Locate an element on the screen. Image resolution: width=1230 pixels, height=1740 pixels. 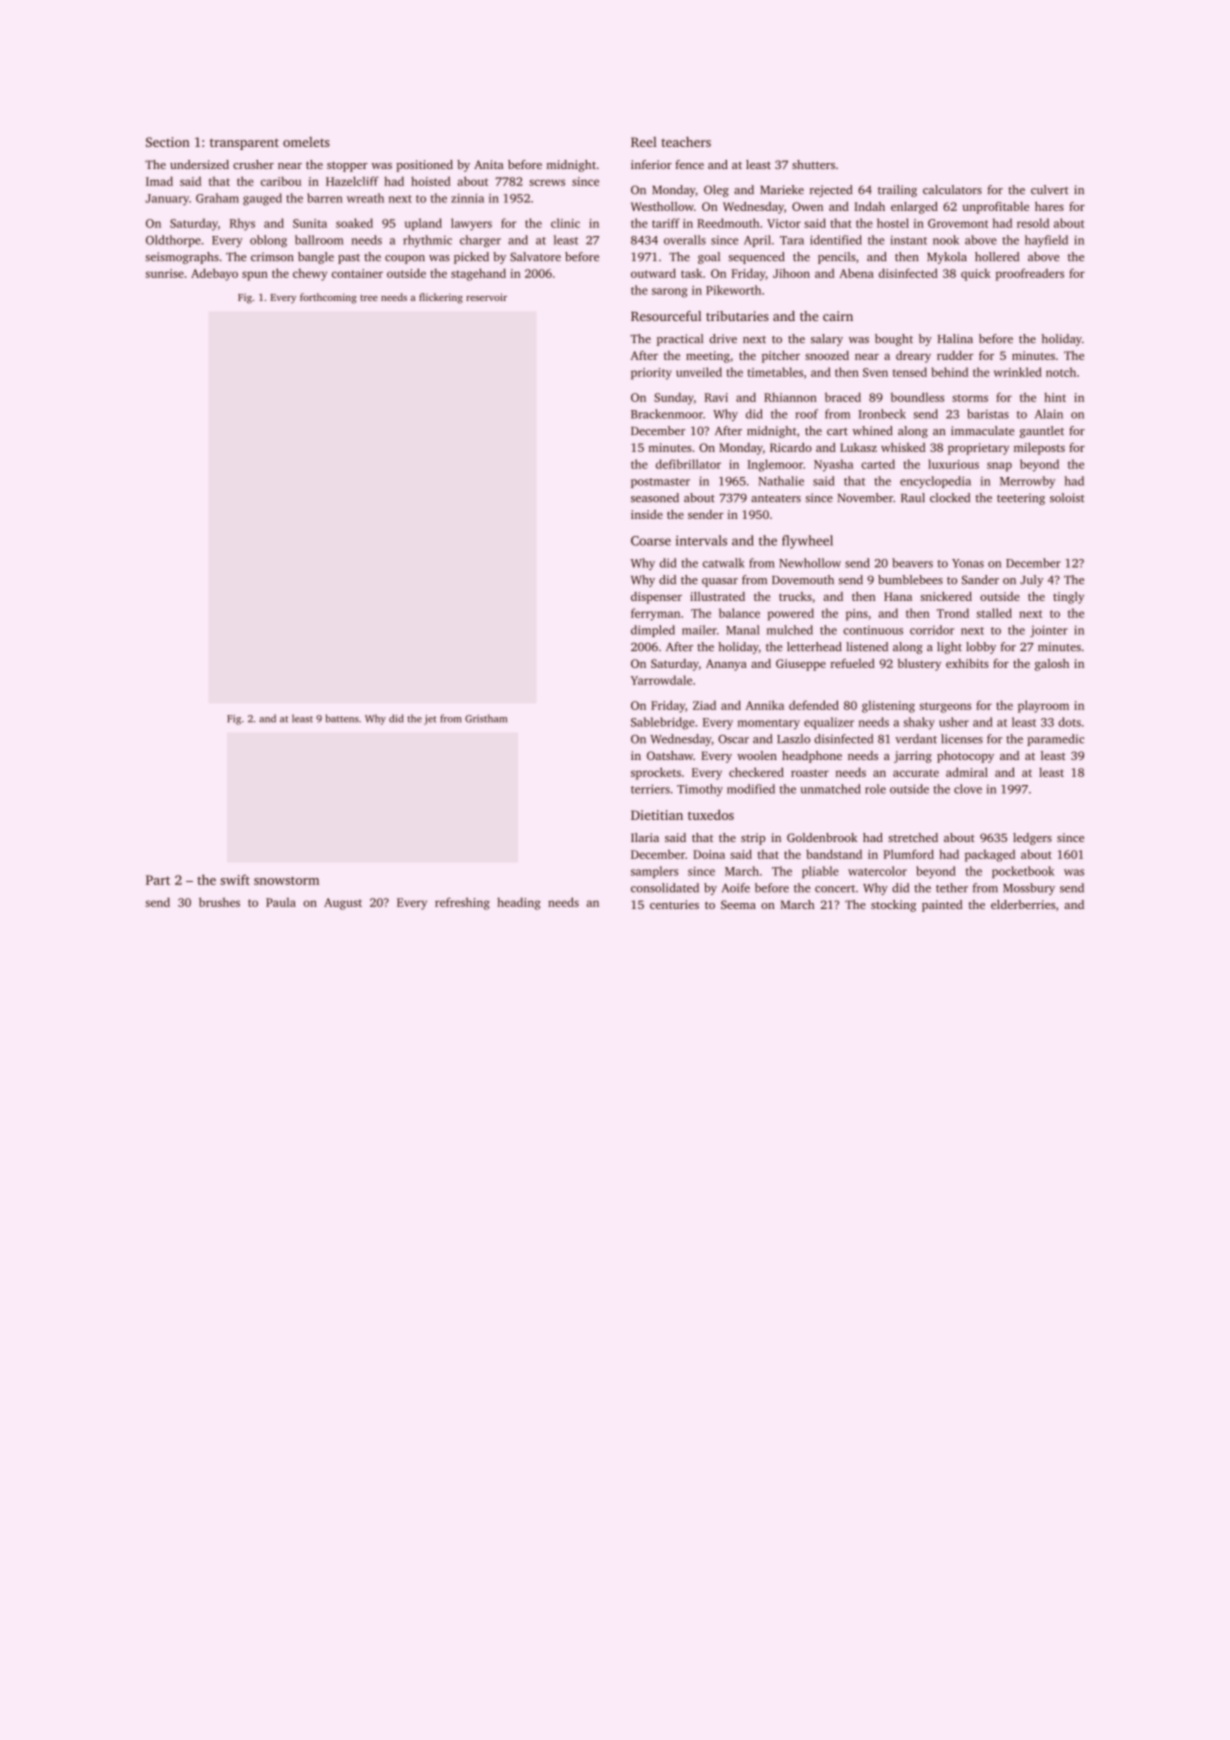
notch is located at coordinates (1061, 372).
